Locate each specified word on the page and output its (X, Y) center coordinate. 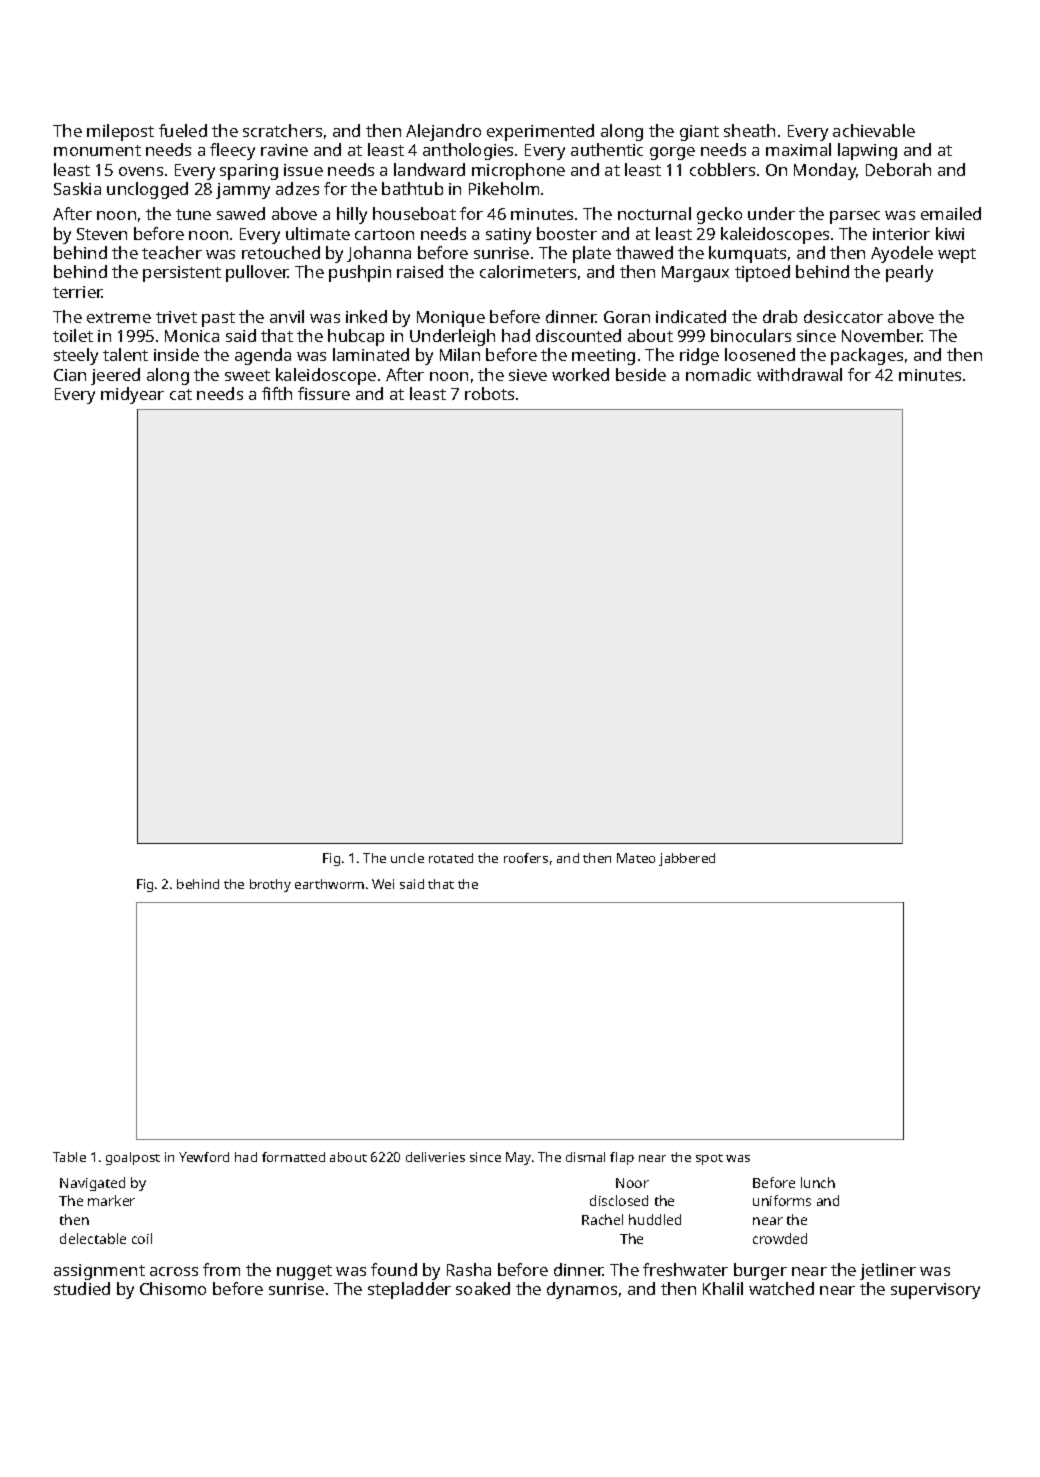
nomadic (718, 374)
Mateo (636, 858)
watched (781, 1288)
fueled (183, 130)
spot (709, 1159)
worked (580, 374)
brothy (270, 885)
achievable (874, 130)
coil (142, 1238)
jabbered (687, 859)
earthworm (329, 884)
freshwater (685, 1269)
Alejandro (443, 132)
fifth (277, 393)
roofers (526, 858)
